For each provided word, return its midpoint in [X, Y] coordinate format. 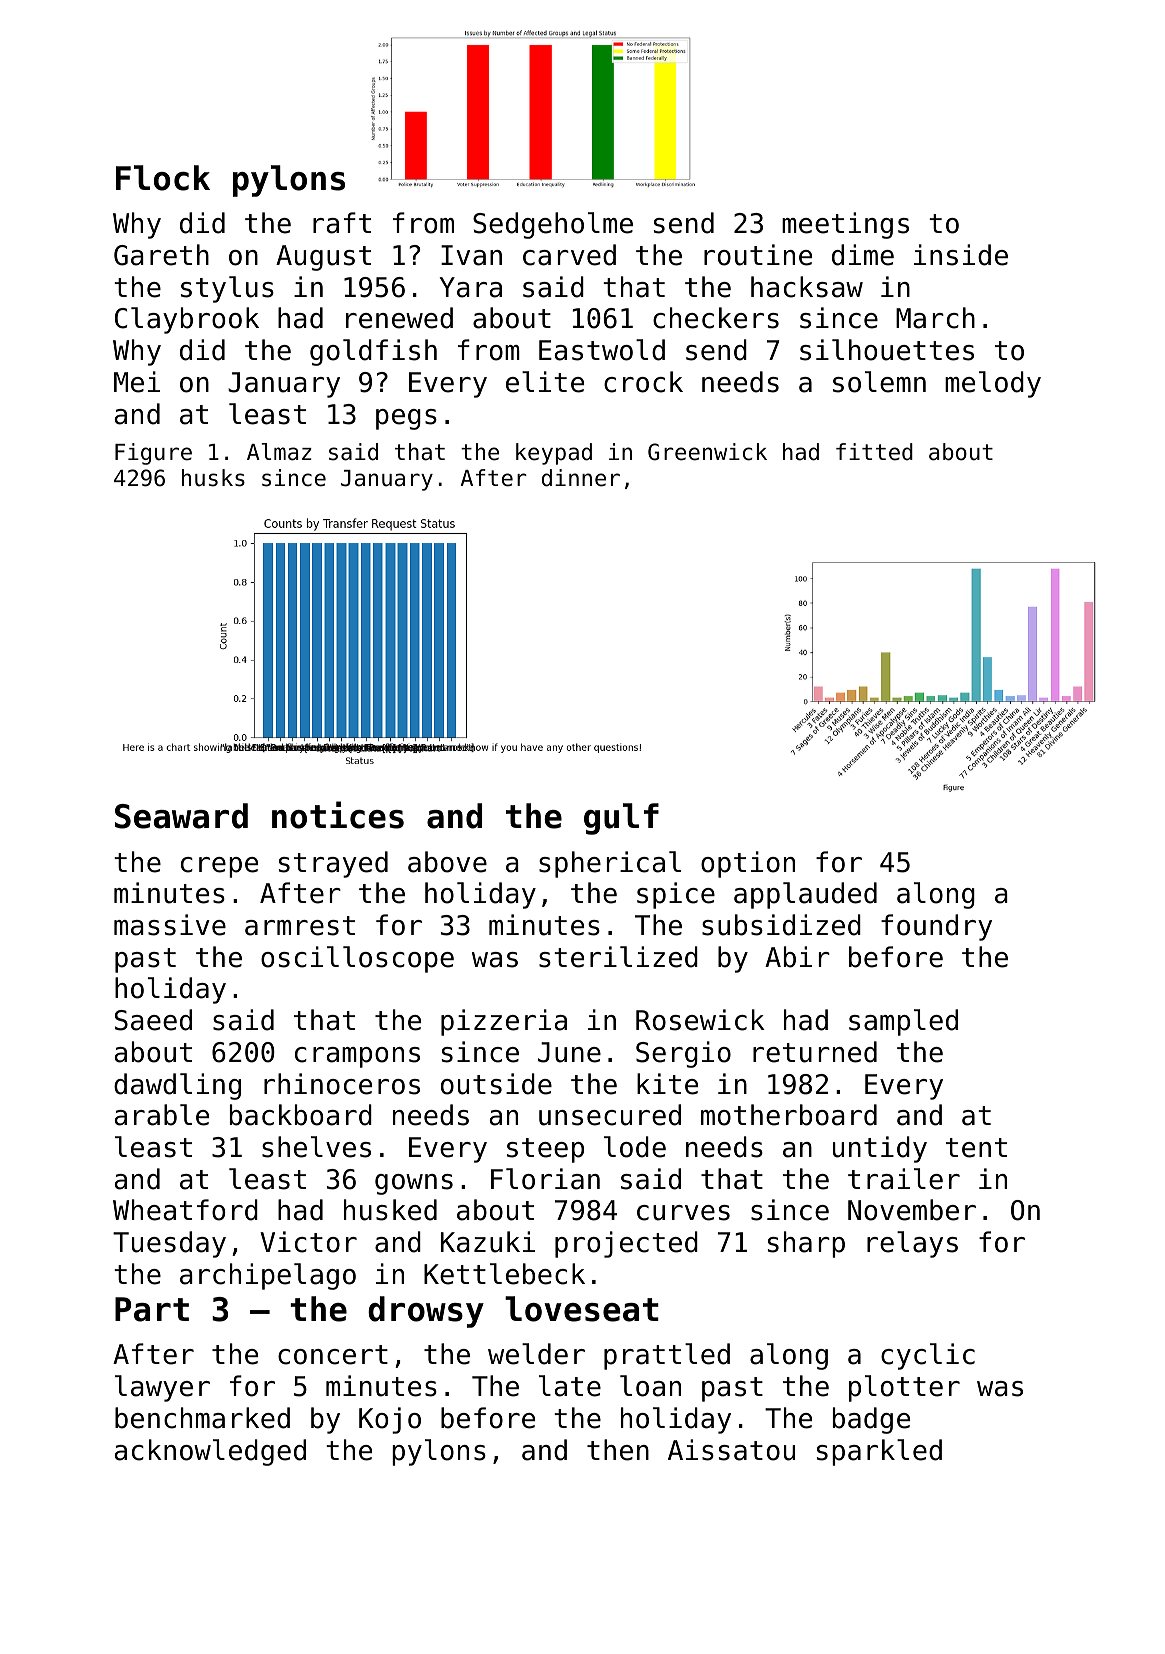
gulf [621, 819]
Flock [163, 178]
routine [758, 255]
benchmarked [202, 1418]
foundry [936, 927]
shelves [316, 1147]
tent [976, 1148]
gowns [414, 1184]
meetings [845, 225]
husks [213, 478]
